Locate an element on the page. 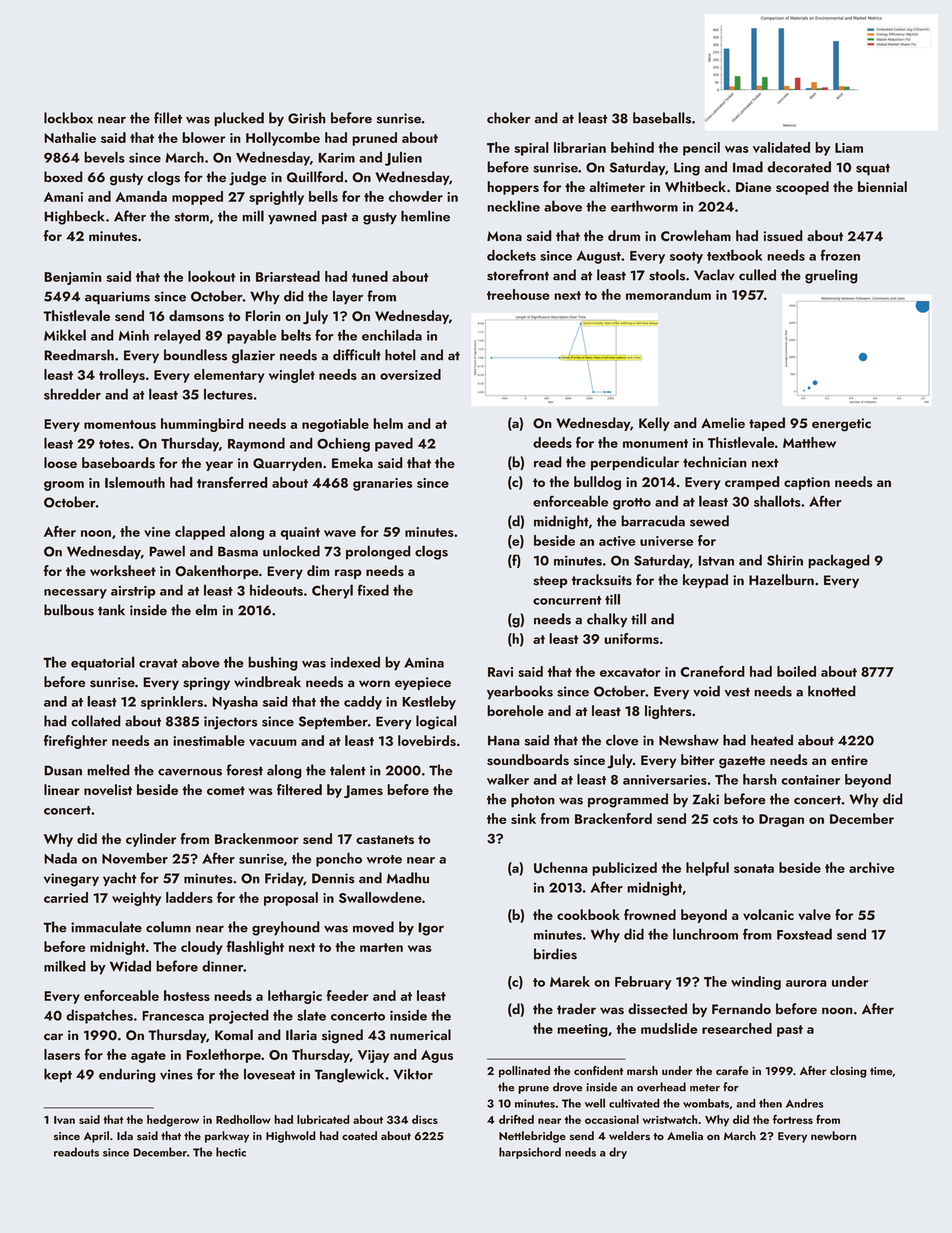 This image has height=1233, width=952. boiled is located at coordinates (796, 671).
